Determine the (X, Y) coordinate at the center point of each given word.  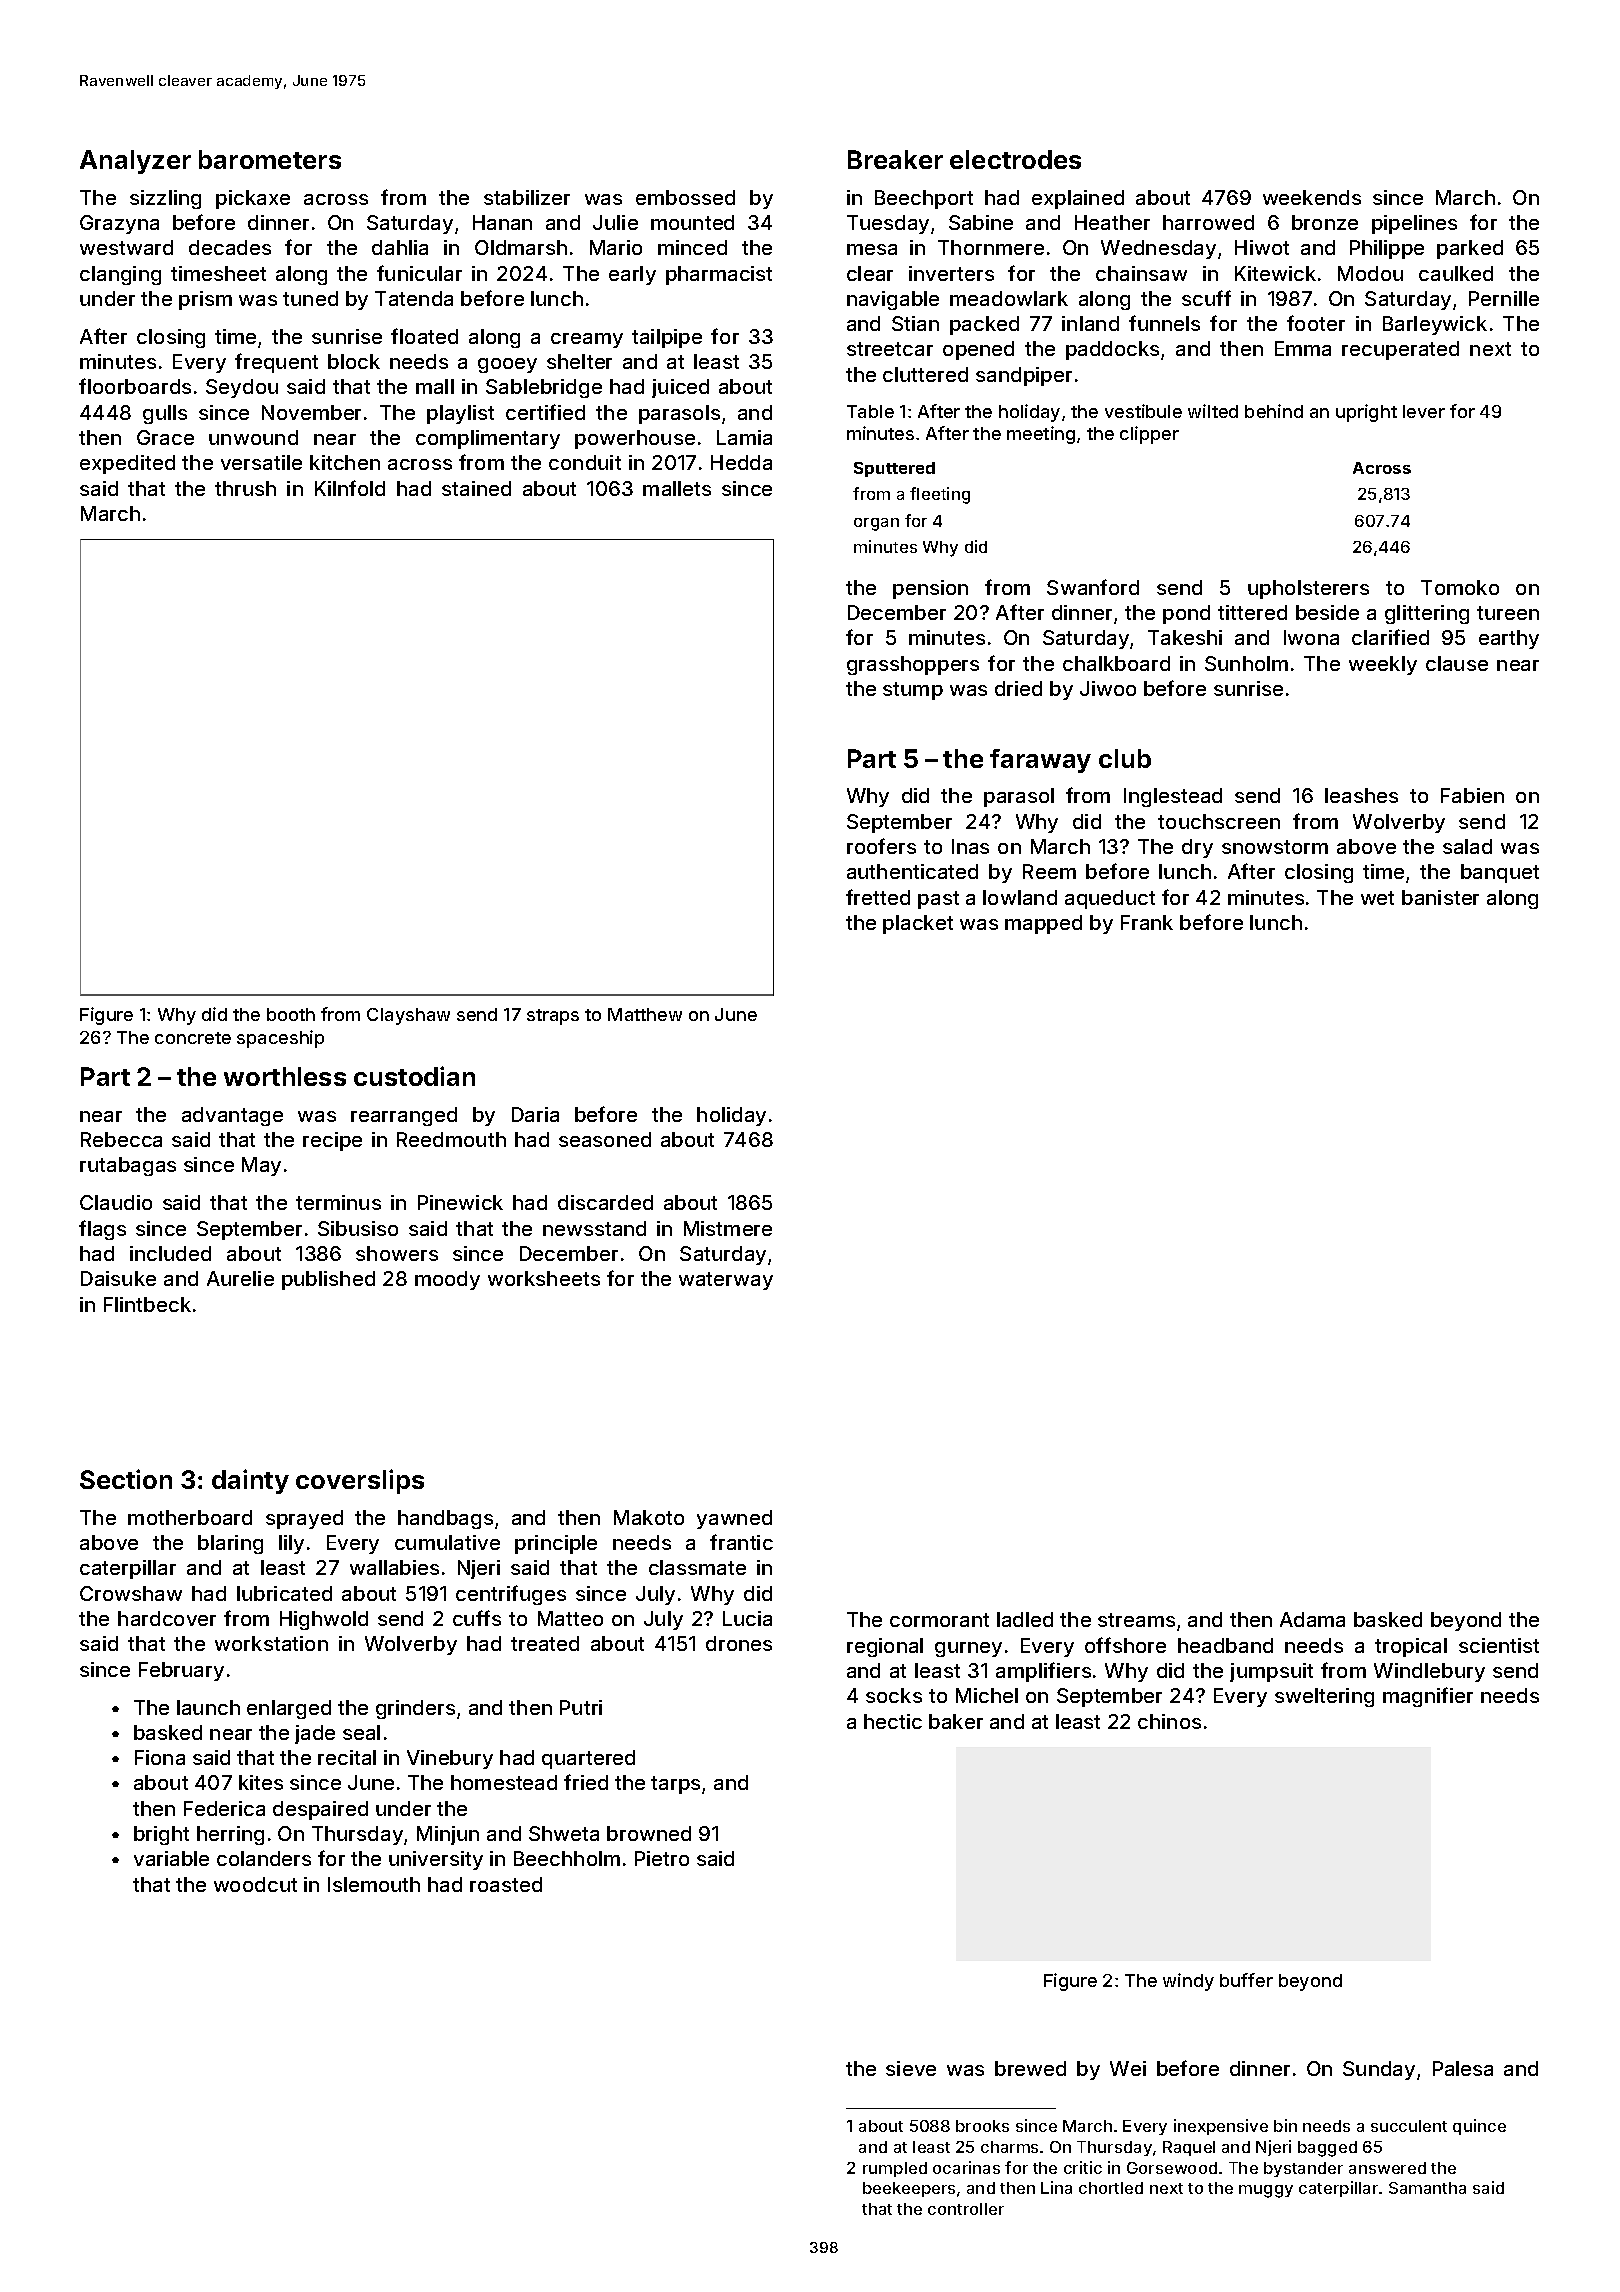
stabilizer (527, 197)
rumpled (895, 2169)
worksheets (544, 1278)
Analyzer (135, 162)
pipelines (1414, 224)
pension (930, 589)
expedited (127, 464)
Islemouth (374, 1884)
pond (1186, 614)
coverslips (360, 1481)
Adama (1312, 1619)
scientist (1499, 1645)
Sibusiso (358, 1228)
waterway (726, 1281)
